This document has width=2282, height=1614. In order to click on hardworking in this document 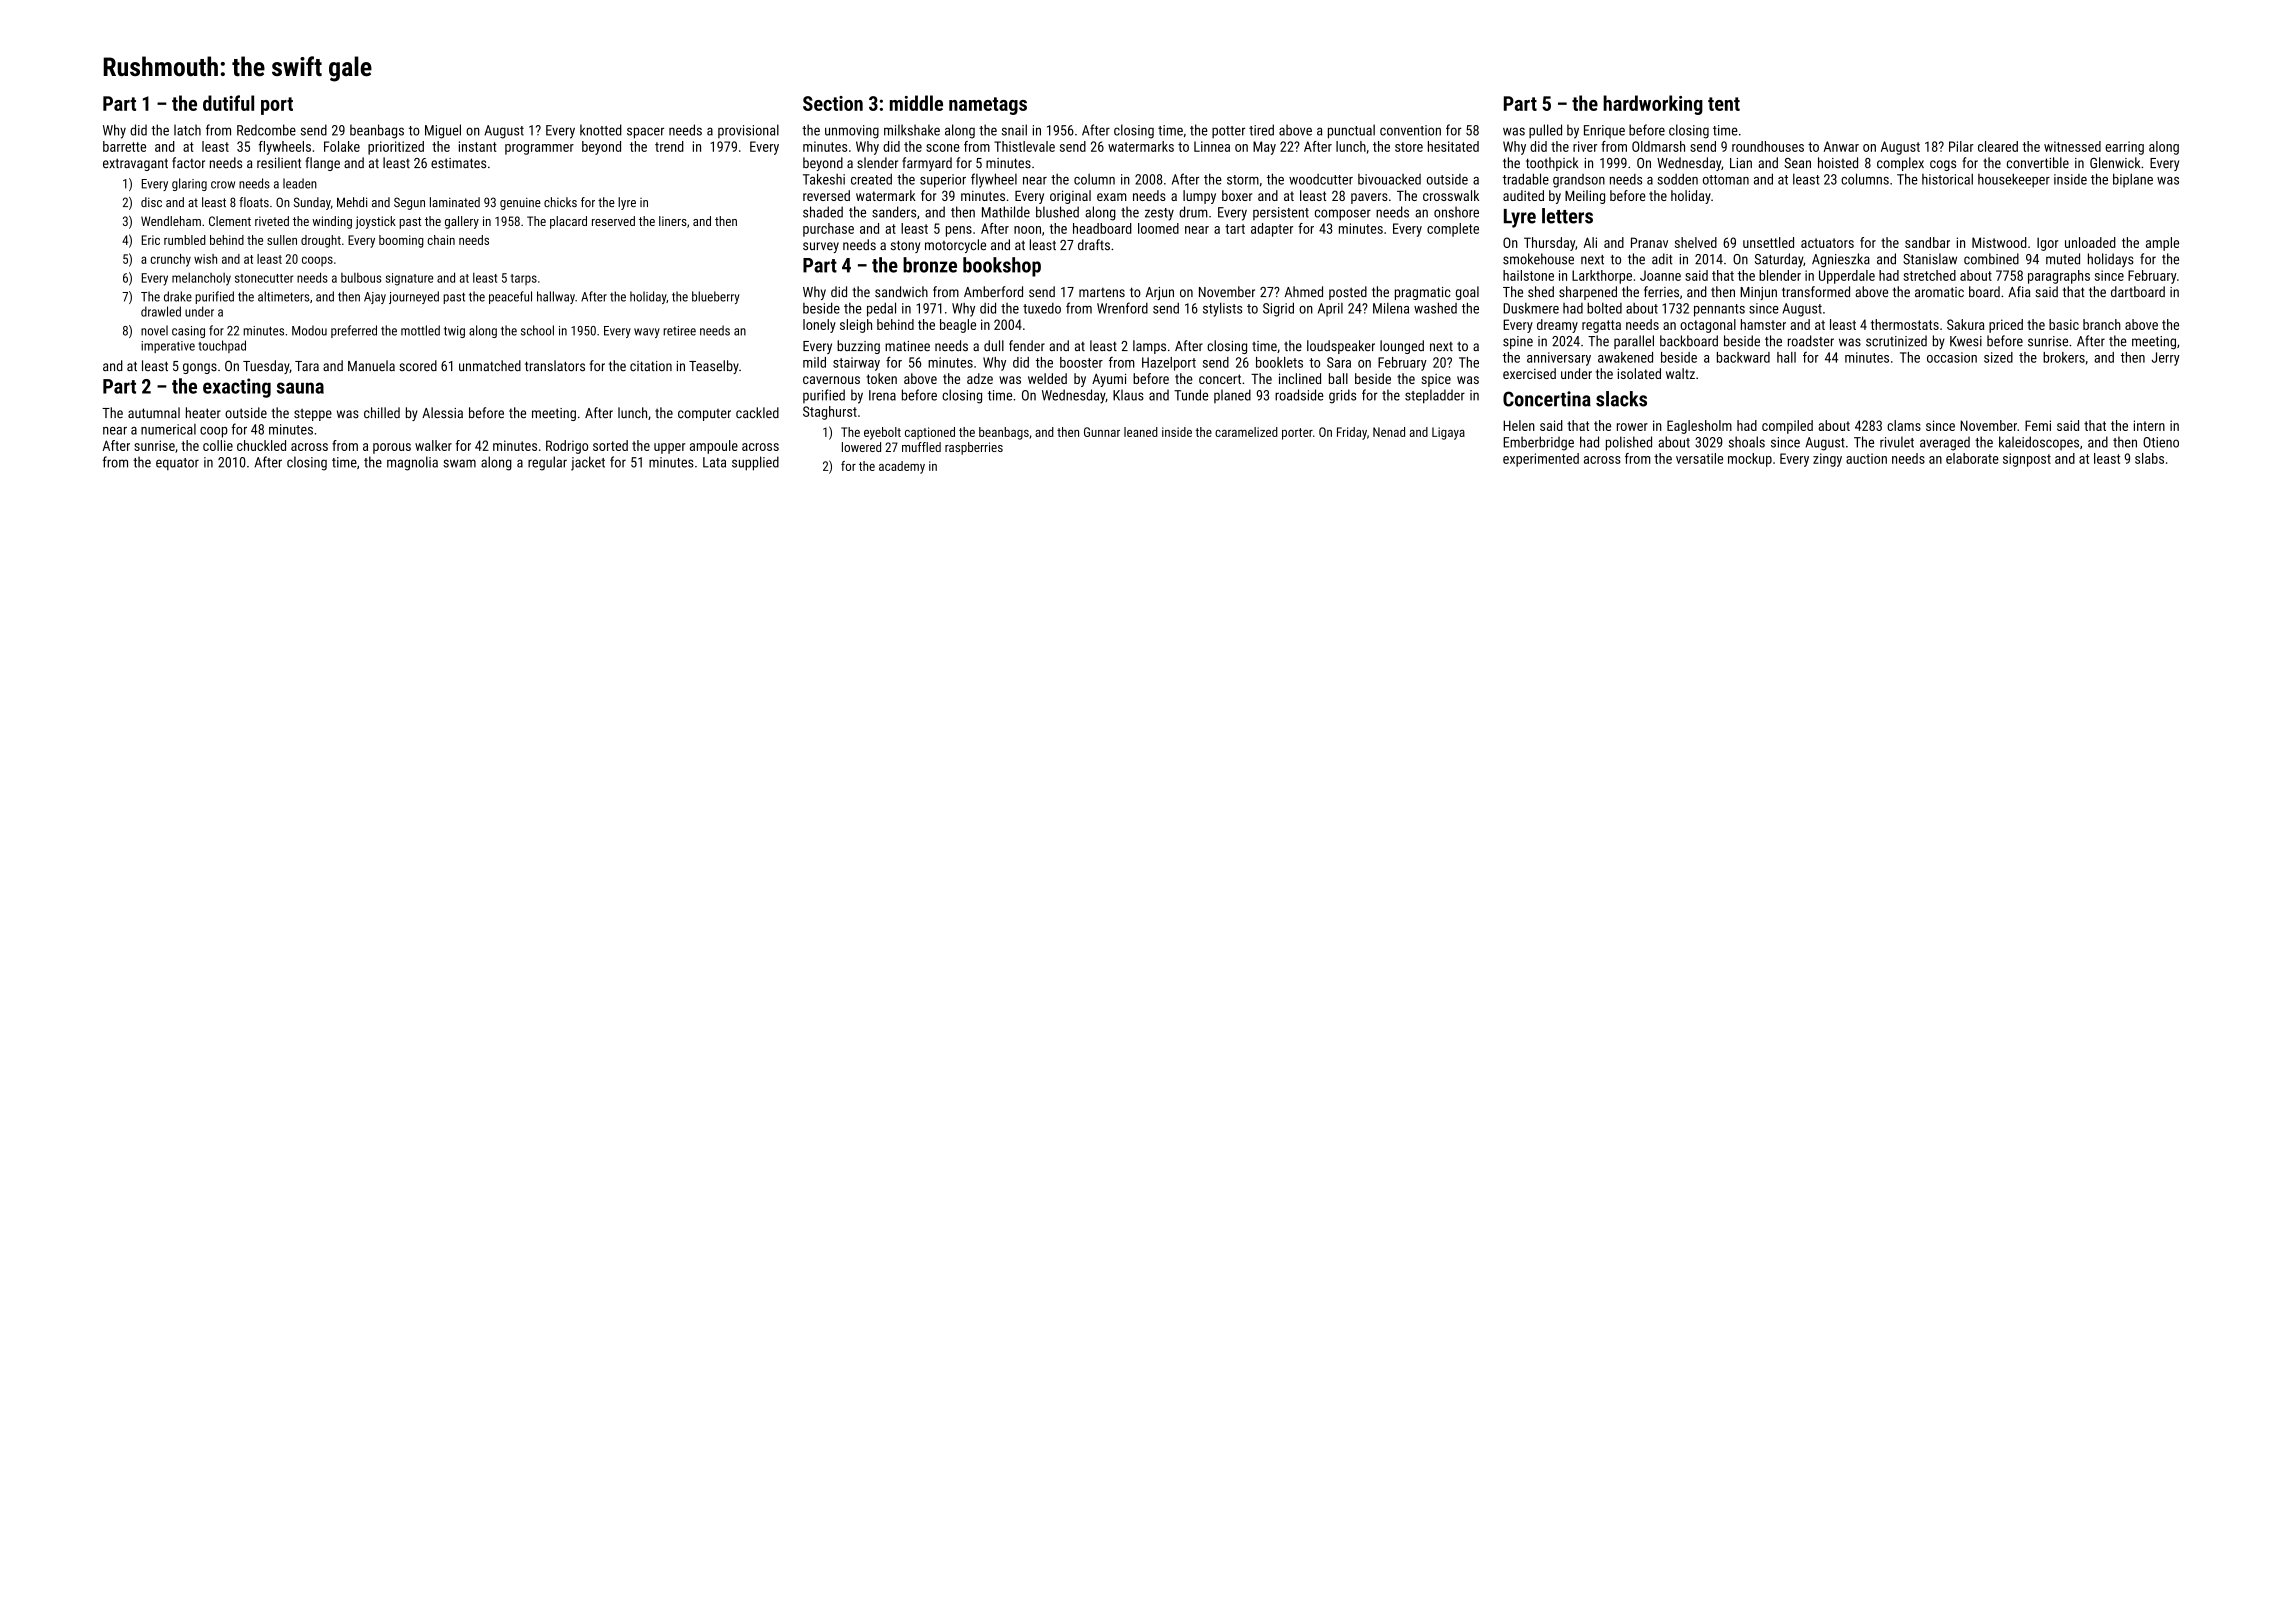, I will do `click(1653, 105)`.
